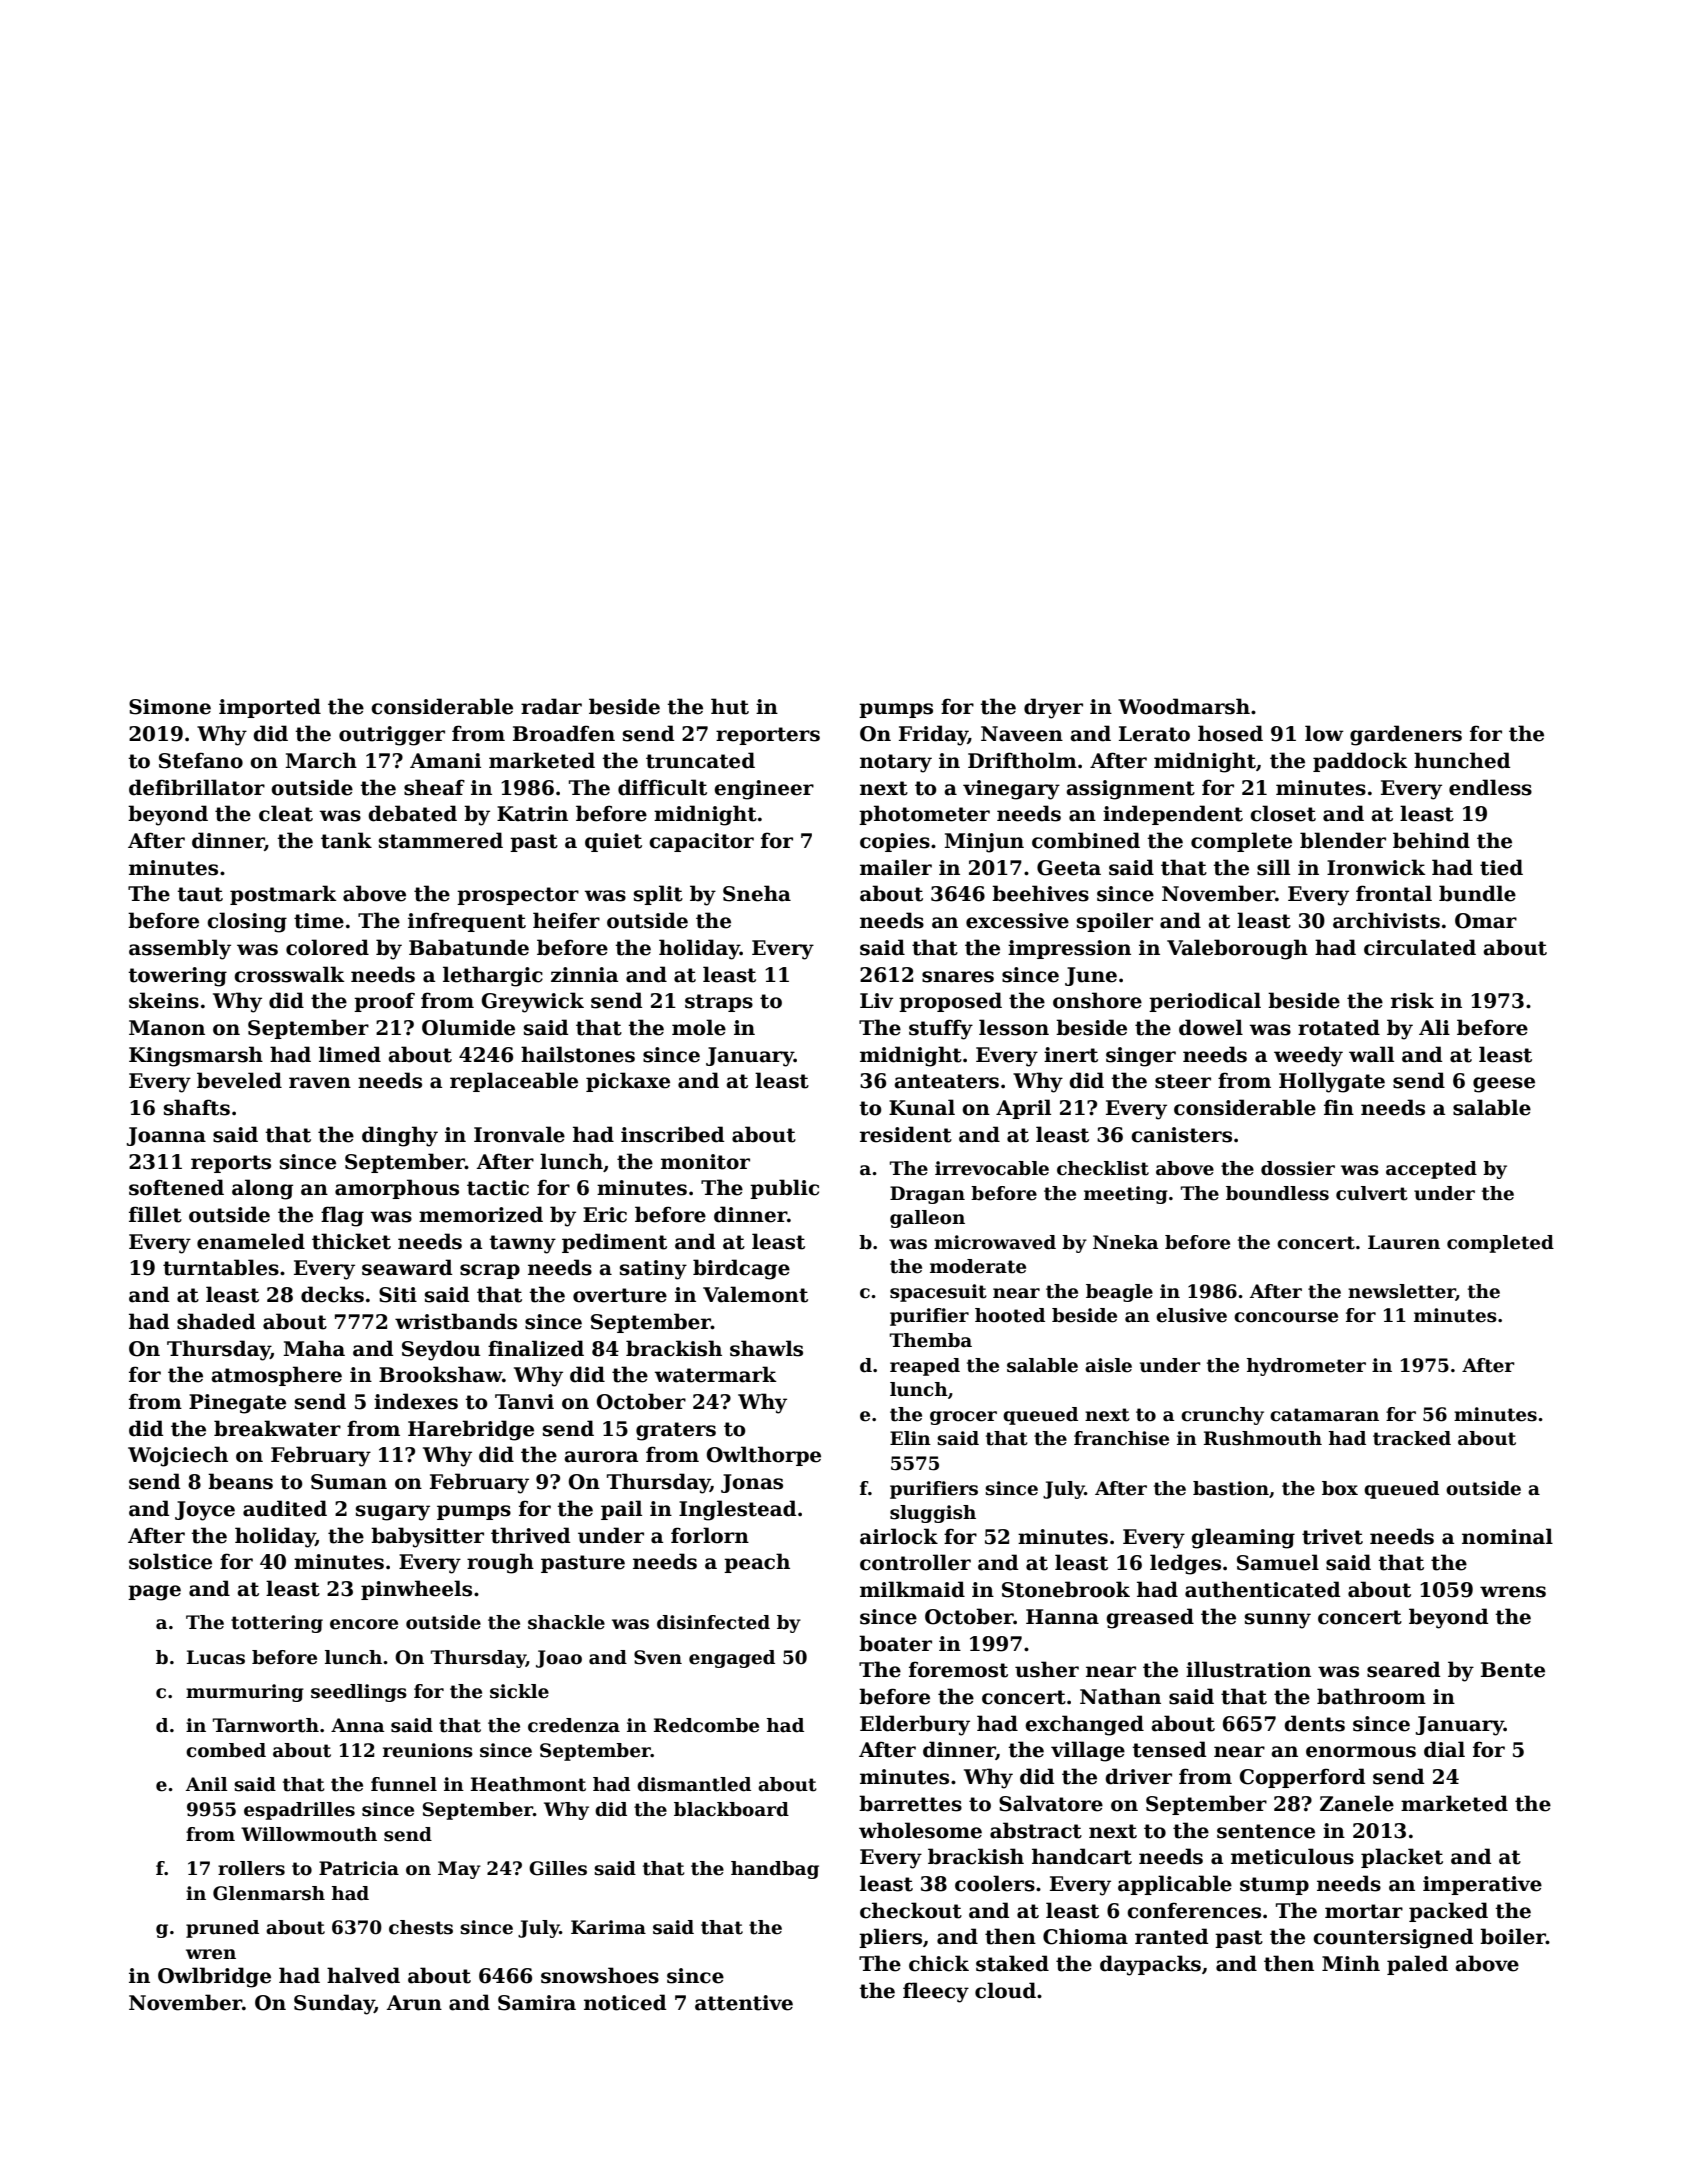 The image size is (1683, 2178). Describe the element at coordinates (428, 1750) in the document. I see `reunions` at that location.
